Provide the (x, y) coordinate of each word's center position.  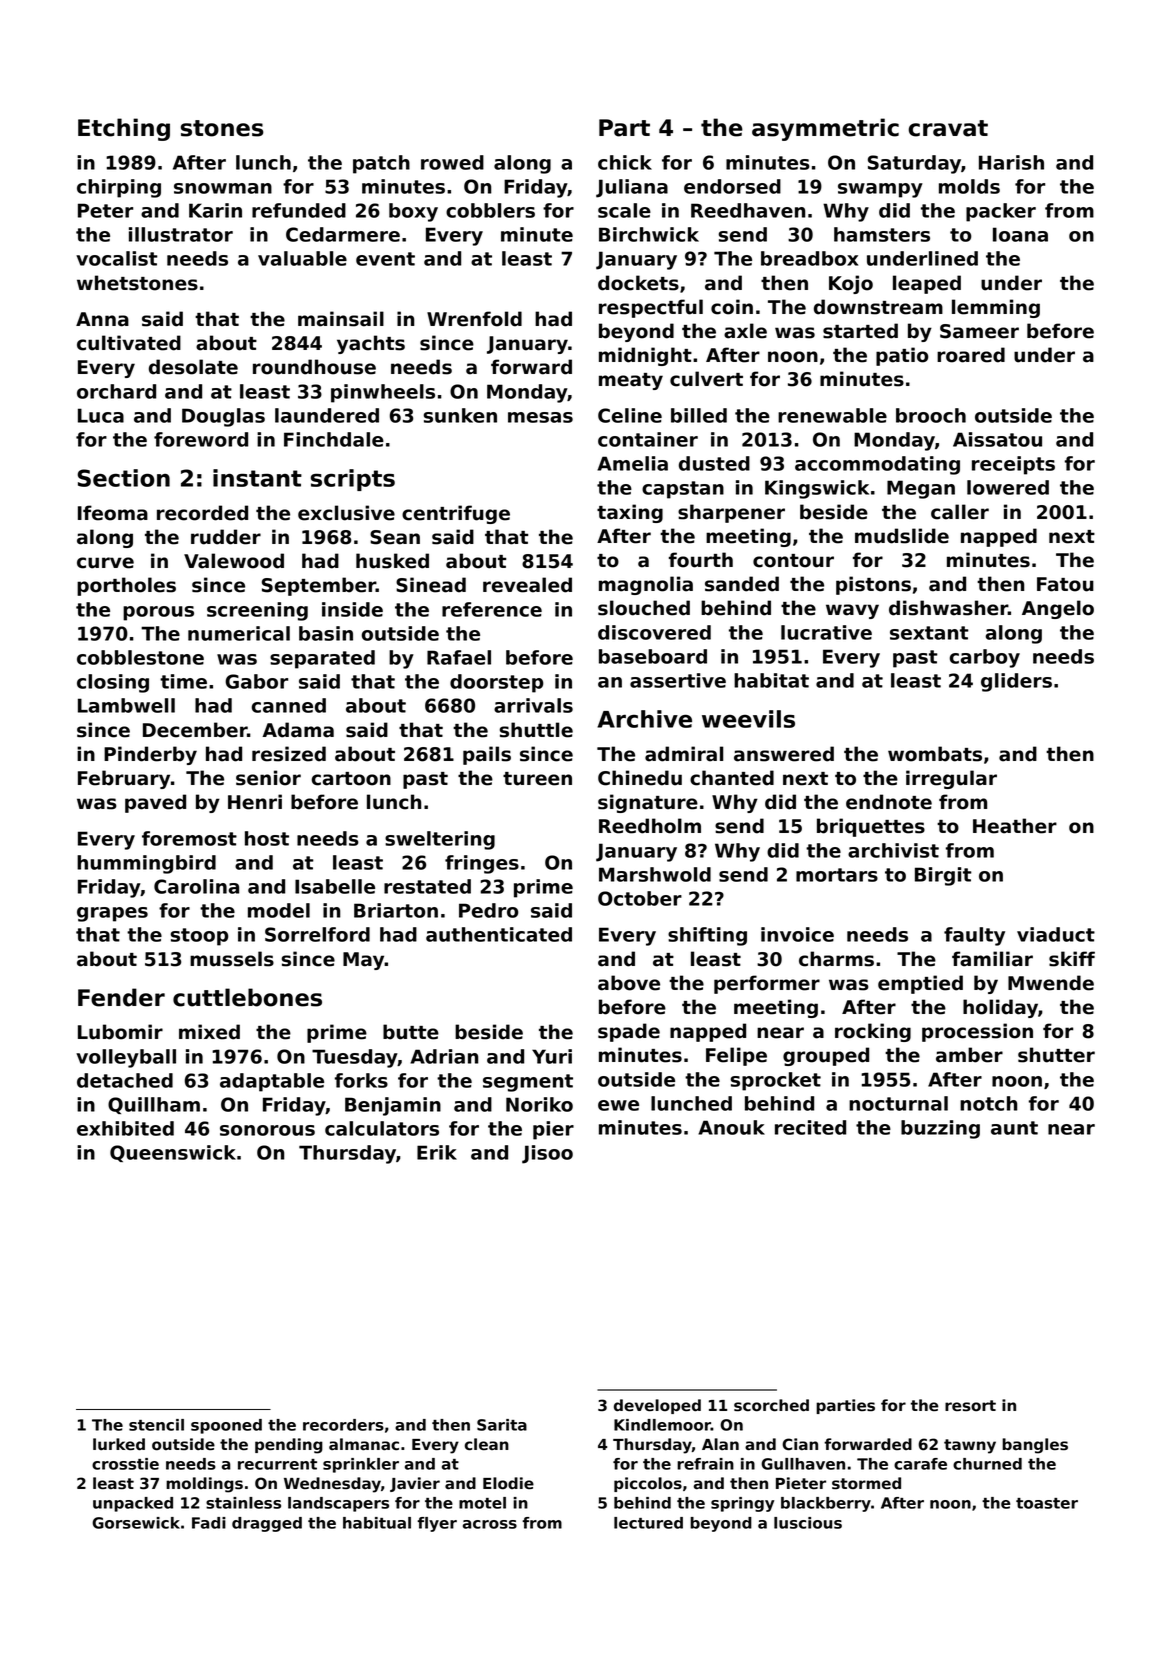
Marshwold (655, 874)
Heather (1015, 826)
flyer (437, 1524)
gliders (1016, 682)
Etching (124, 129)
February (124, 779)
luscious (808, 1523)
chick (625, 162)
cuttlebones (247, 997)
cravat (948, 128)
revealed (527, 585)
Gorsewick (136, 1523)
